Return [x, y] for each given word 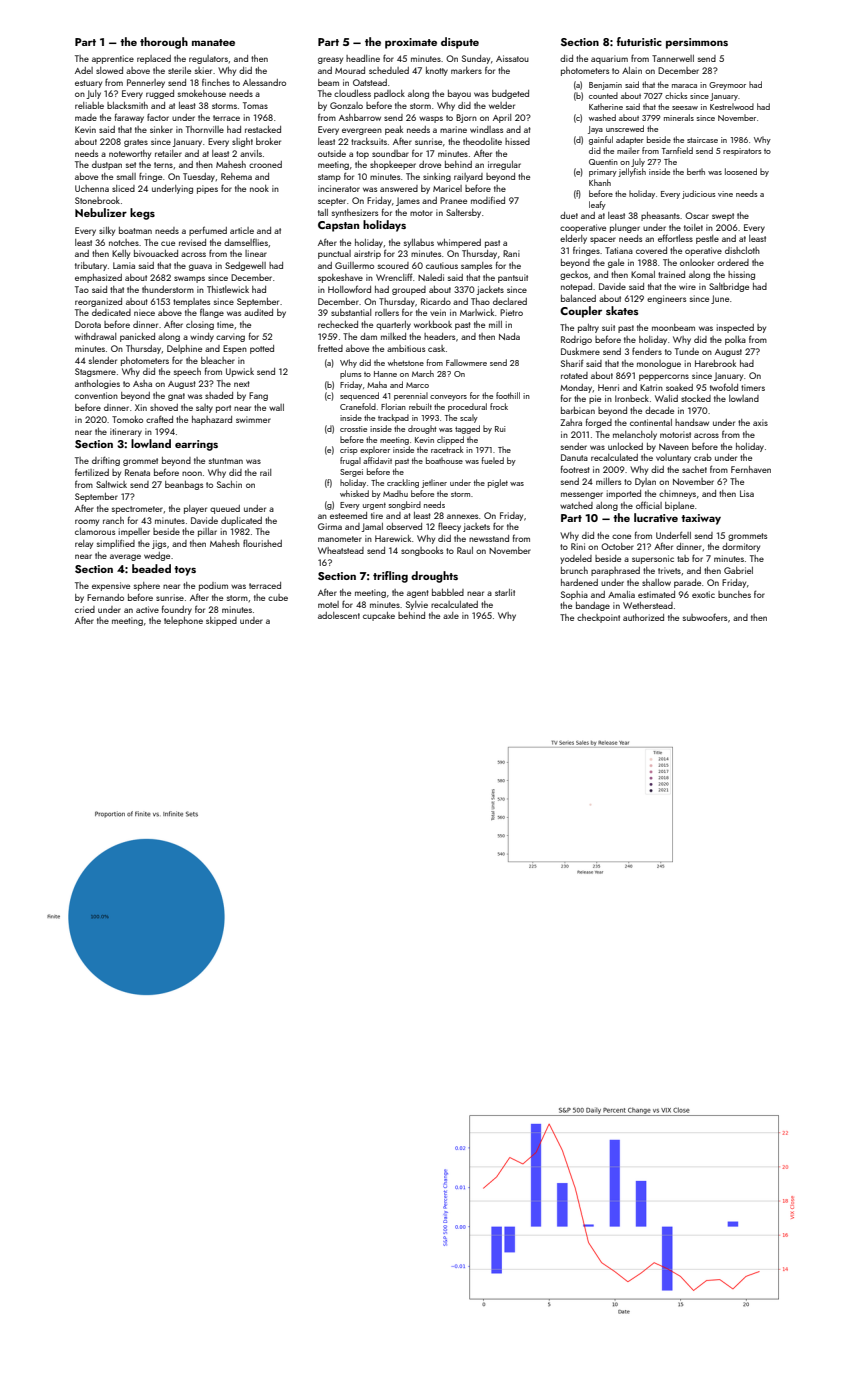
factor [158, 117]
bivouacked [156, 253]
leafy [597, 205]
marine [453, 129]
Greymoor [727, 86]
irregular [504, 165]
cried [85, 609]
